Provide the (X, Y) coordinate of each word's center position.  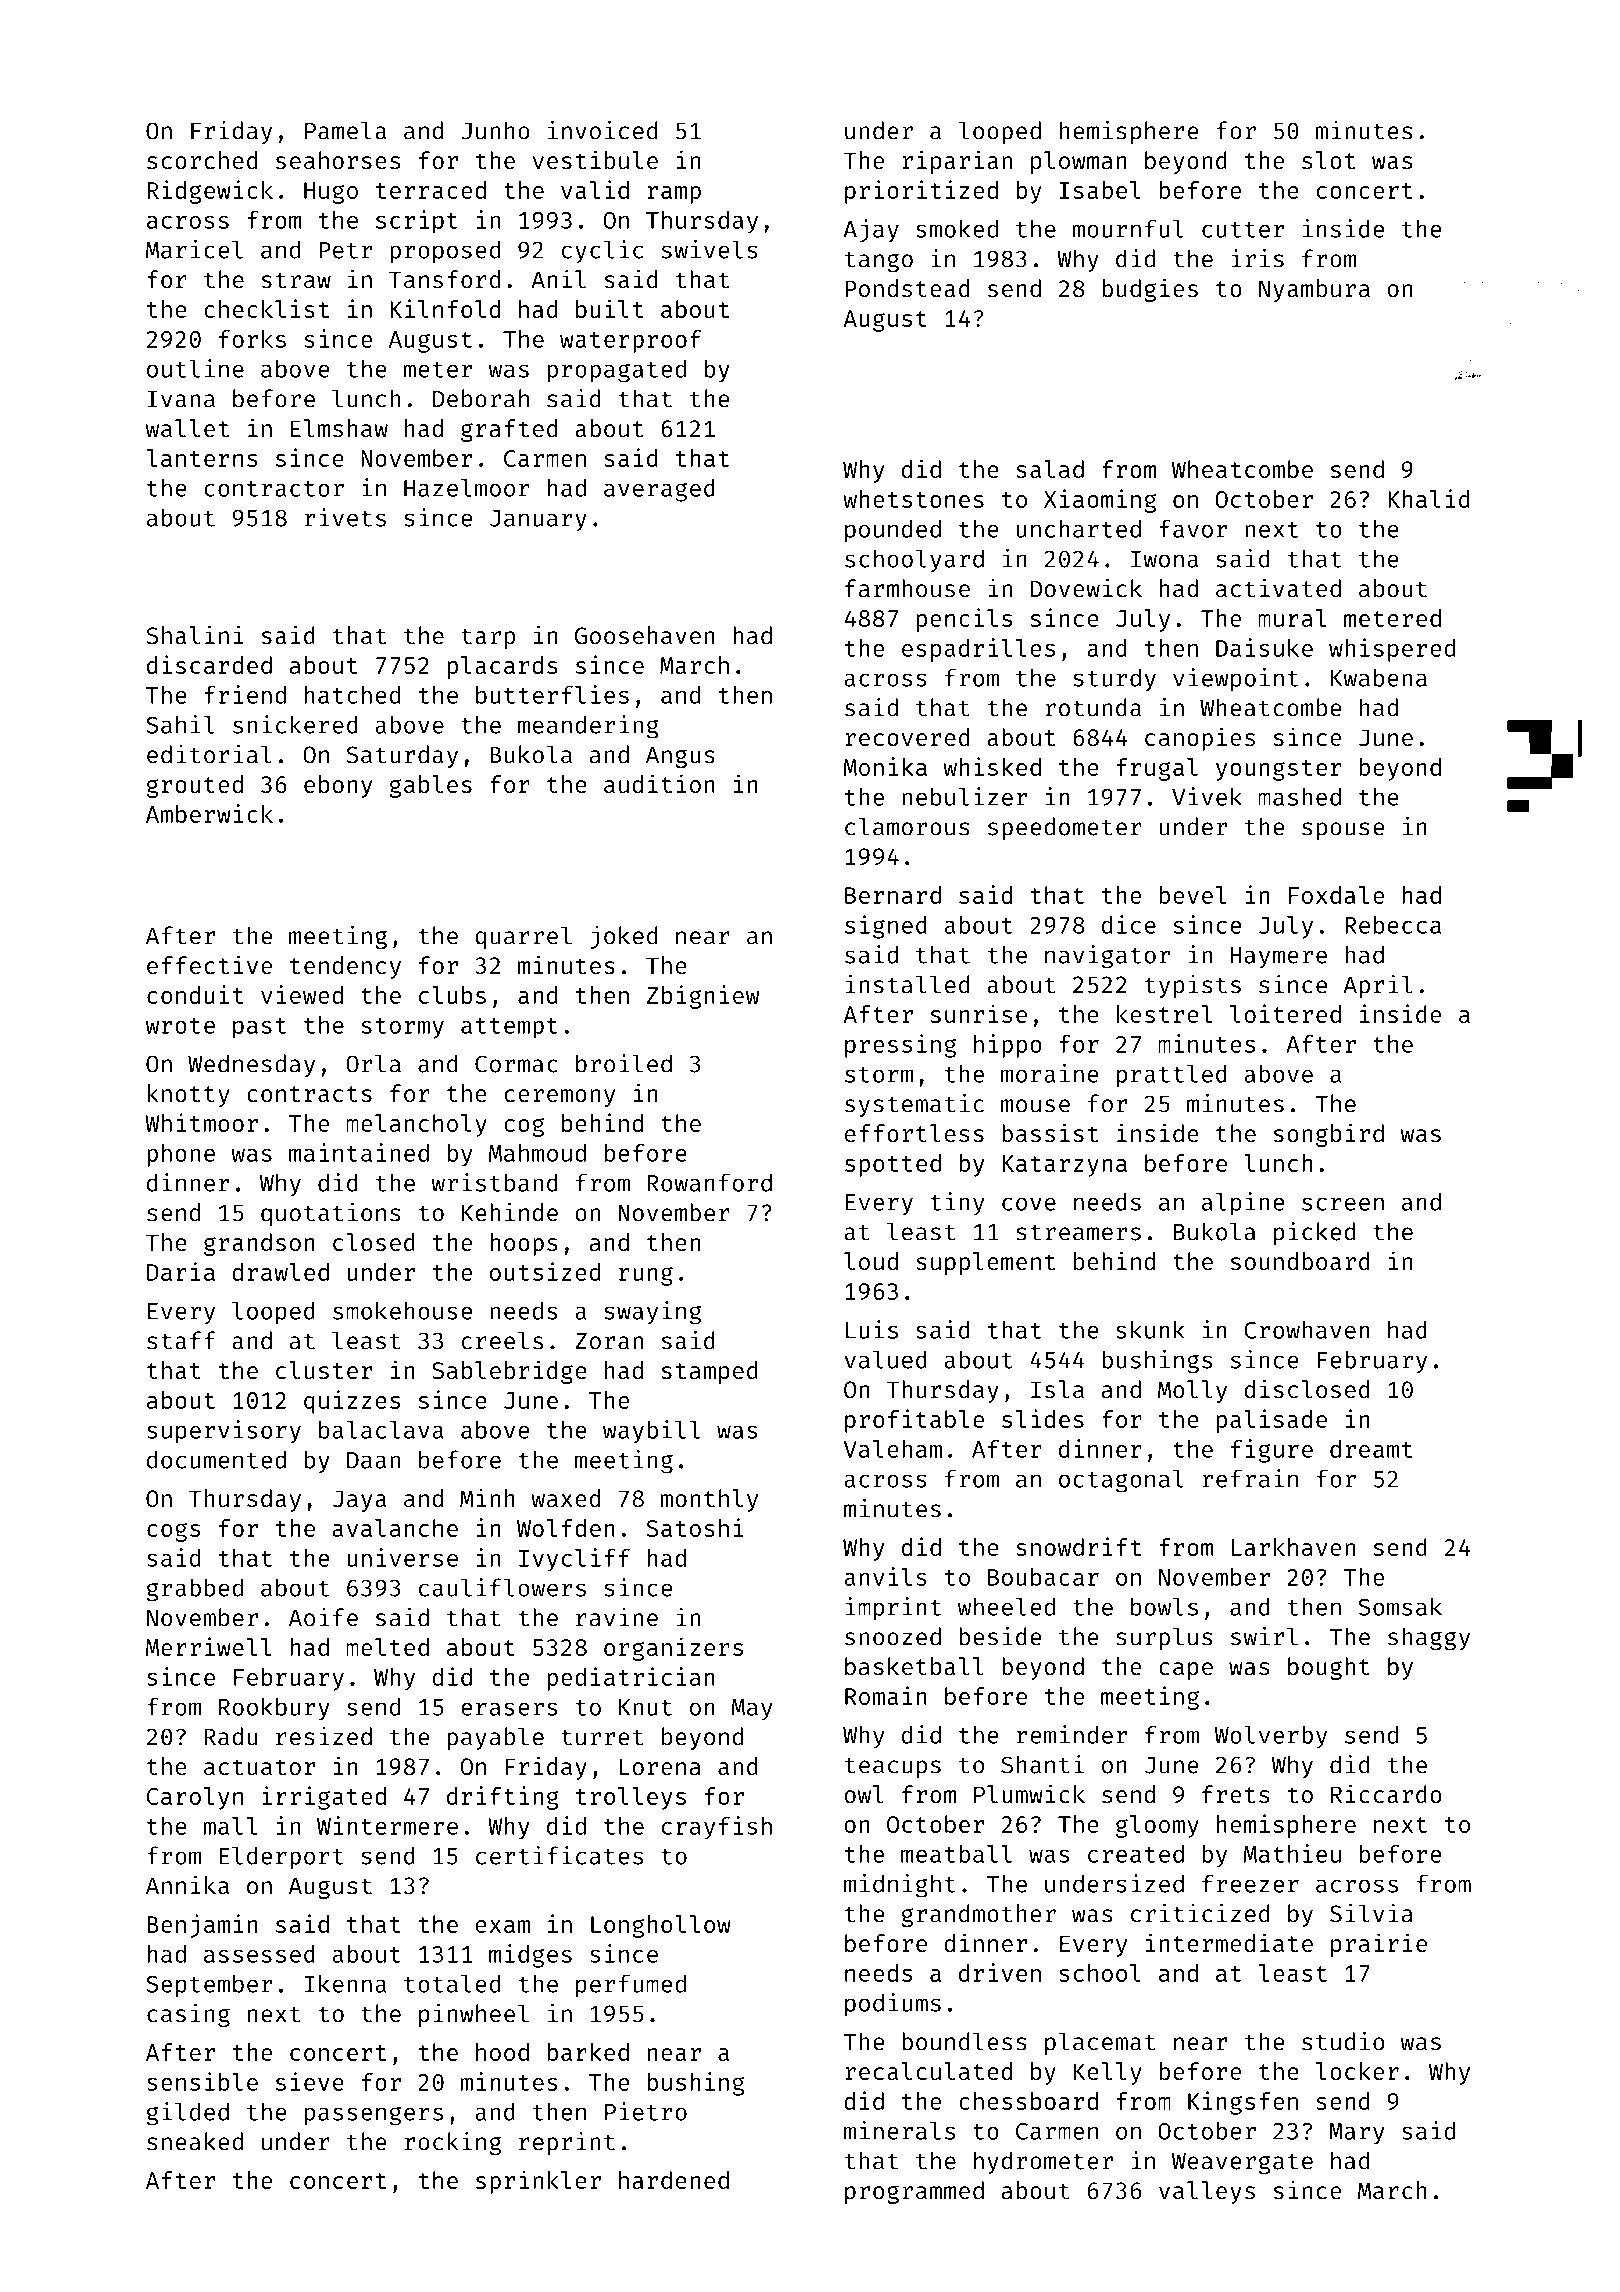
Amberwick (209, 813)
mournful (1128, 228)
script (417, 222)
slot (1328, 160)
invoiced (603, 130)
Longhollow (661, 1926)
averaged (659, 490)
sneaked (195, 2141)
